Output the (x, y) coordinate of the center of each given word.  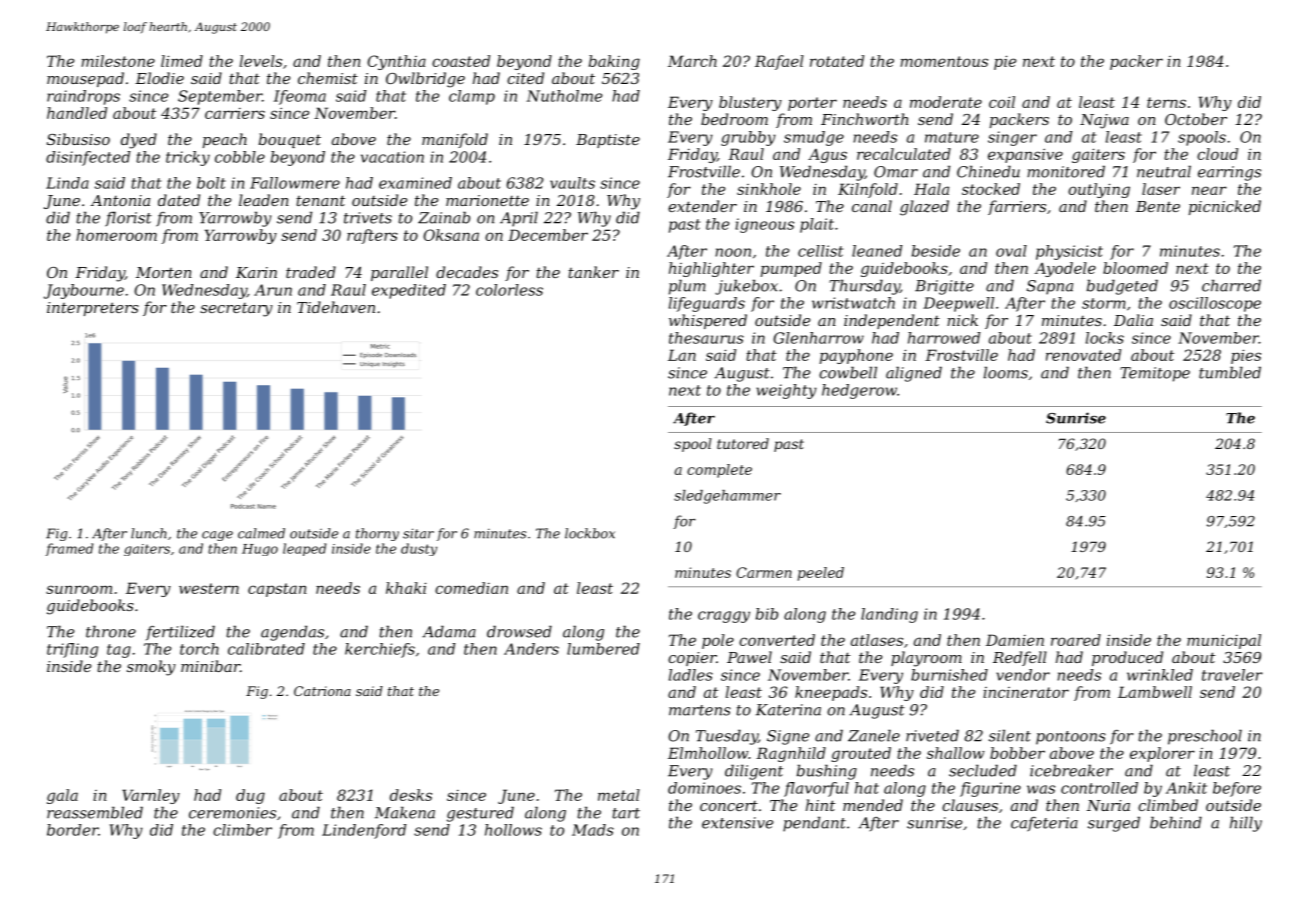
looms (1006, 372)
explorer (1162, 754)
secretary (236, 309)
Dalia (1133, 320)
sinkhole (769, 189)
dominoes (704, 788)
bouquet (290, 140)
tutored (743, 443)
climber (242, 830)
